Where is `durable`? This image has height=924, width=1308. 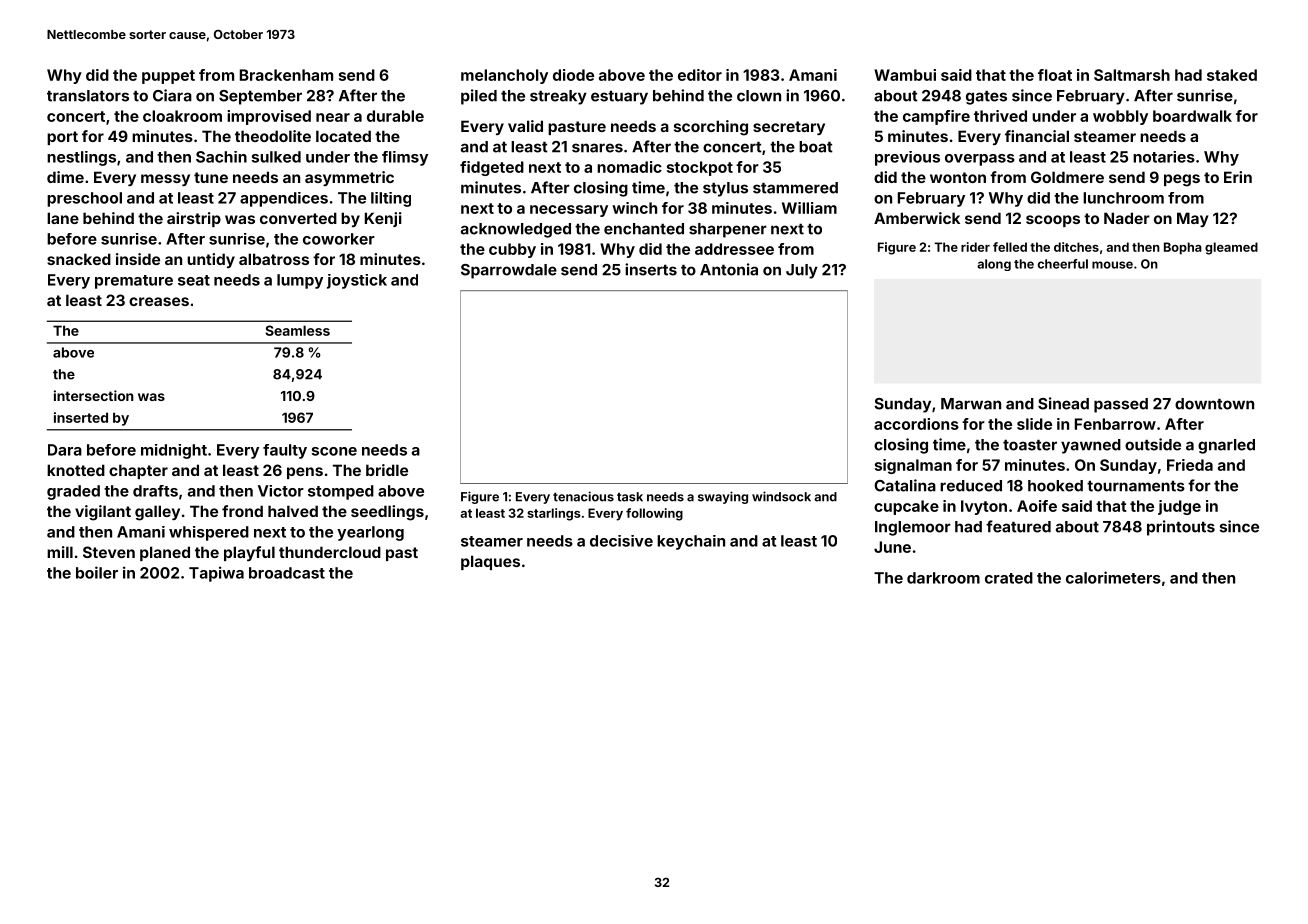 durable is located at coordinates (395, 116).
